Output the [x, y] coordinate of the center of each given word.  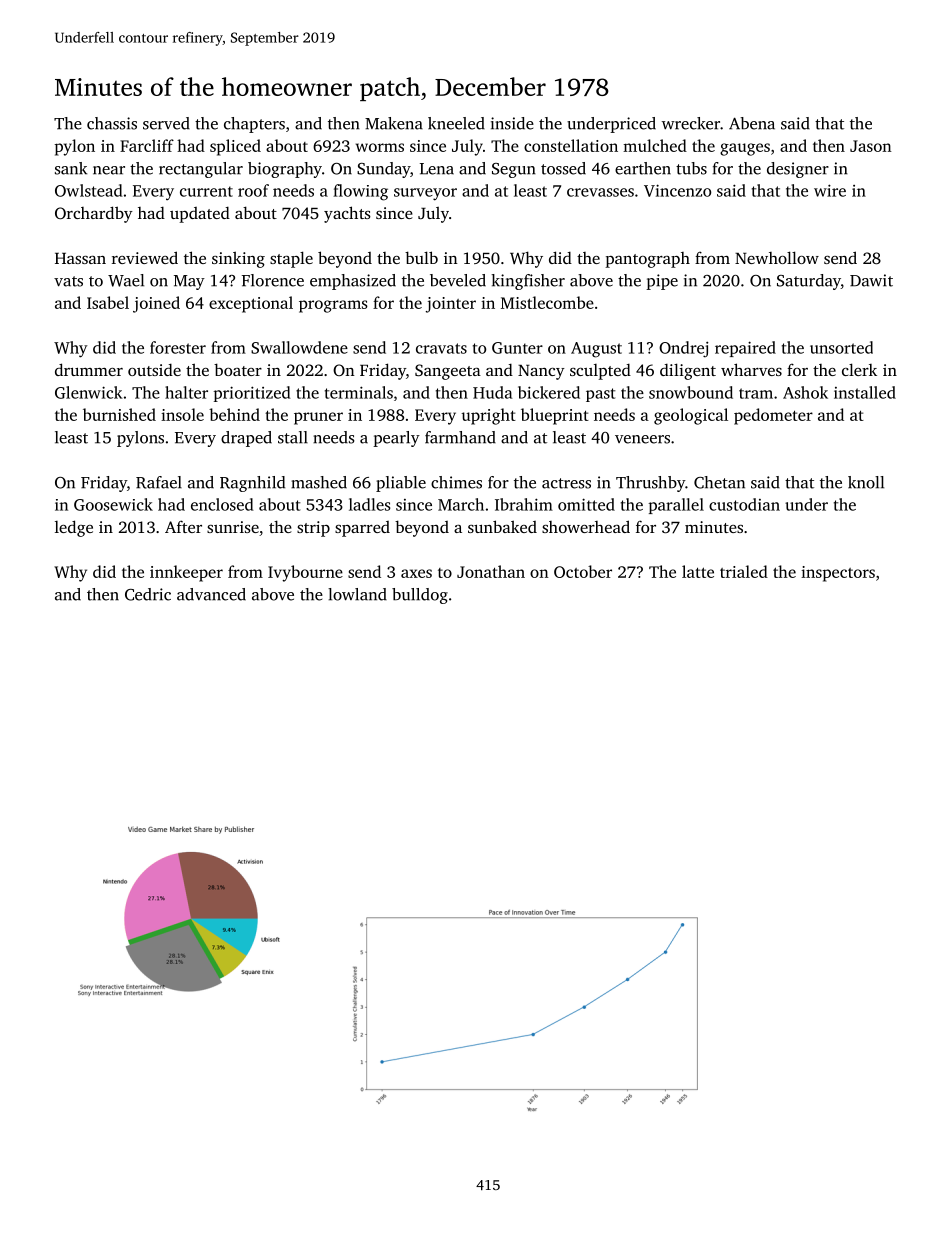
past [600, 395]
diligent [688, 371]
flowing [360, 192]
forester [178, 347]
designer [798, 170]
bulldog [420, 596]
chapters [254, 125]
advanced [211, 594]
